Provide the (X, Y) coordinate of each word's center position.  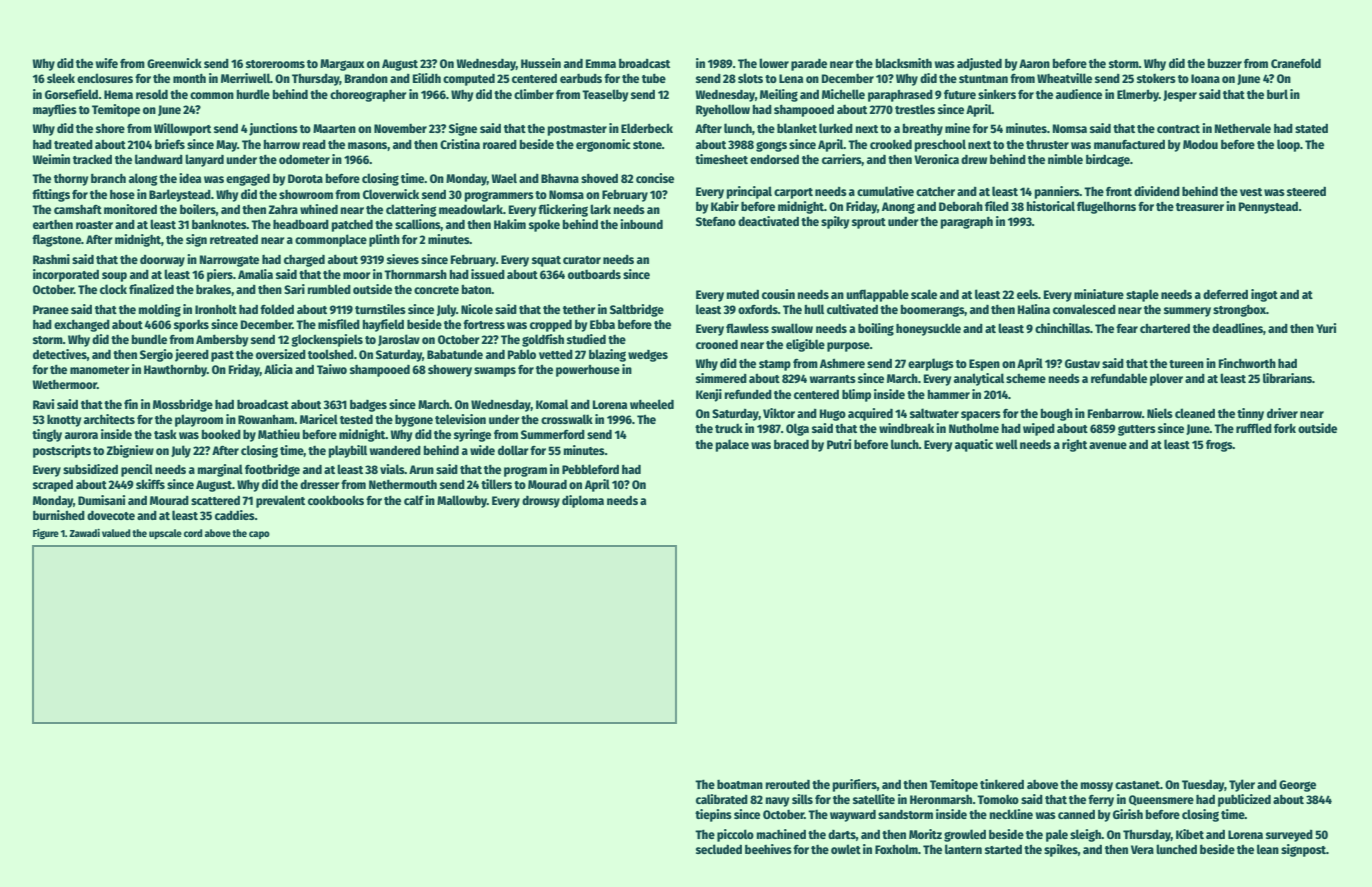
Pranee (51, 309)
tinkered (1002, 784)
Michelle (843, 94)
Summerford (553, 434)
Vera (1142, 849)
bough (1057, 414)
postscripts (62, 451)
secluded (719, 849)
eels (1027, 294)
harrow (282, 144)
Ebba (602, 324)
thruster (1047, 144)
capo (259, 535)
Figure (46, 534)
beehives (768, 849)
